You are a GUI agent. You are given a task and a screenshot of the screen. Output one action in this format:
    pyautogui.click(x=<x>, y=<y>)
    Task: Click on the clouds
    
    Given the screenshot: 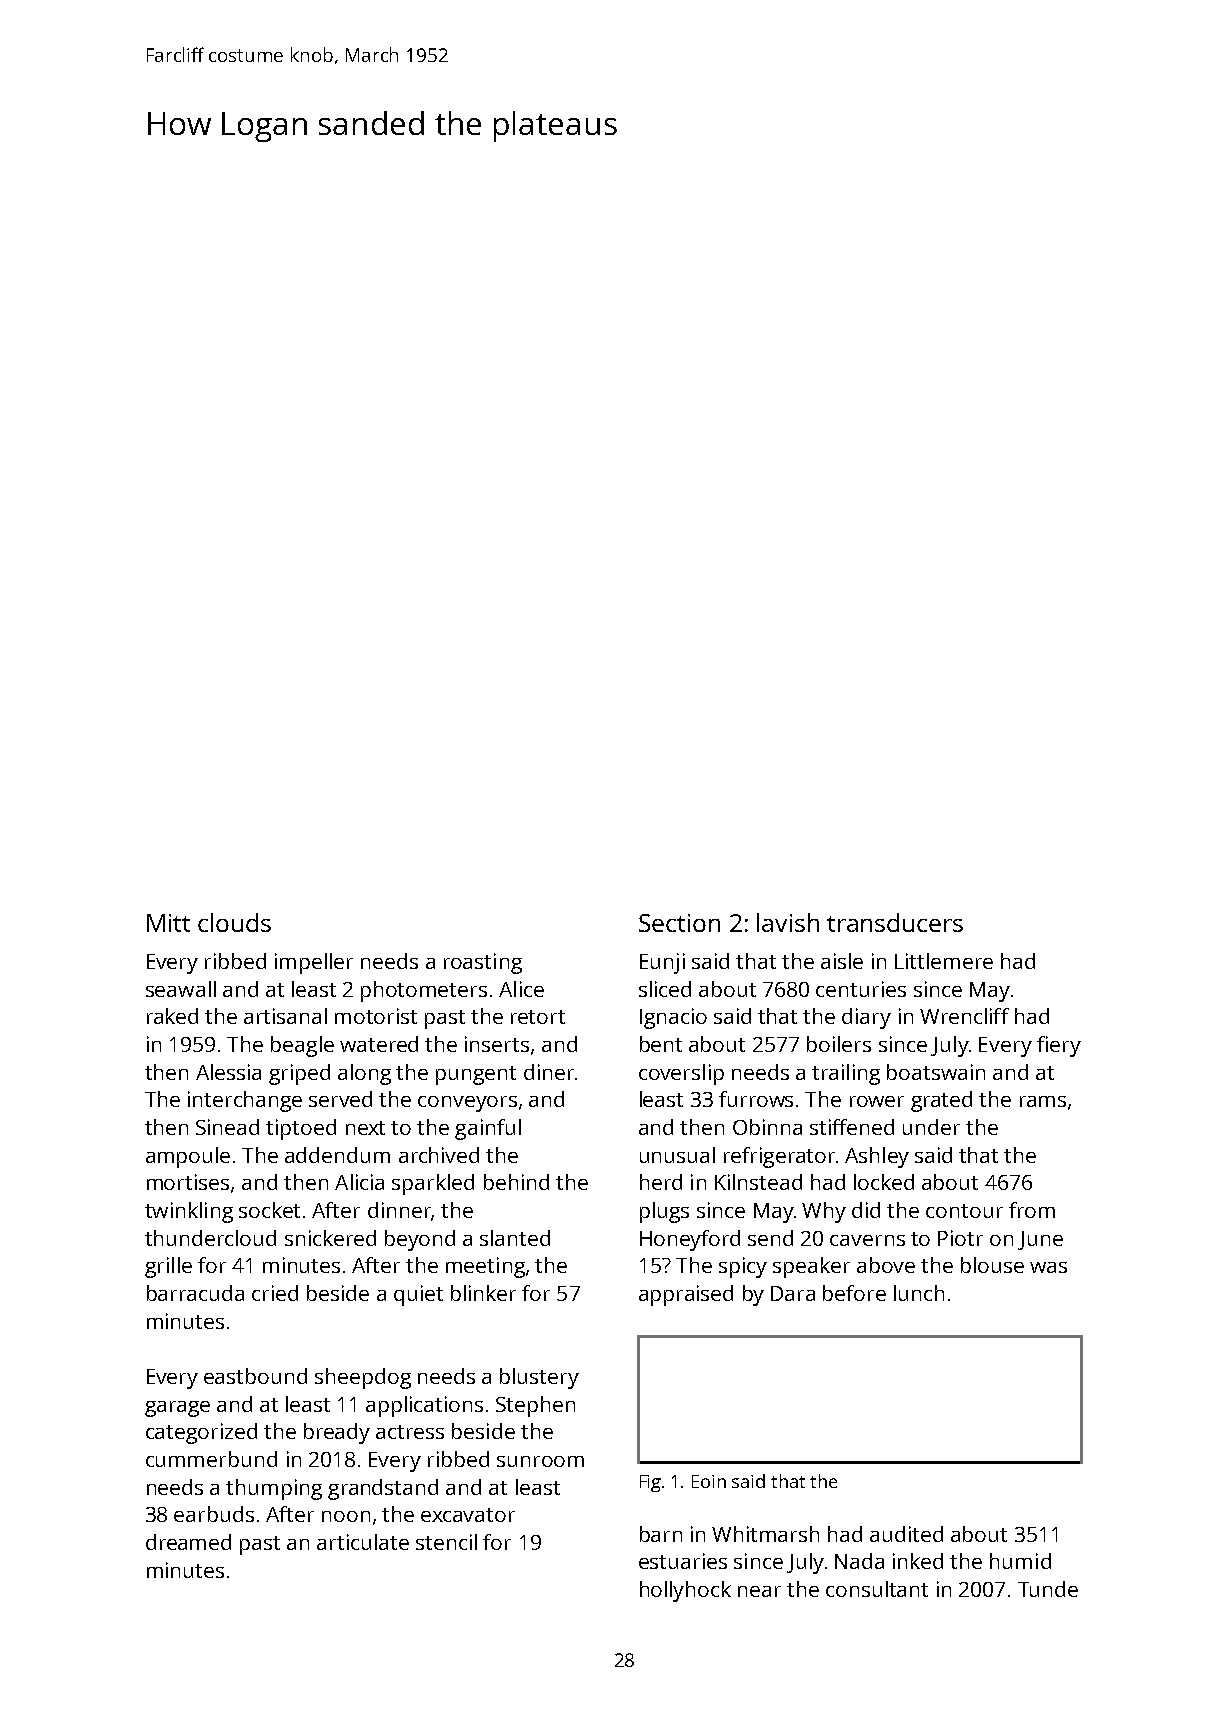 What is the action you would take?
    pyautogui.click(x=234, y=922)
